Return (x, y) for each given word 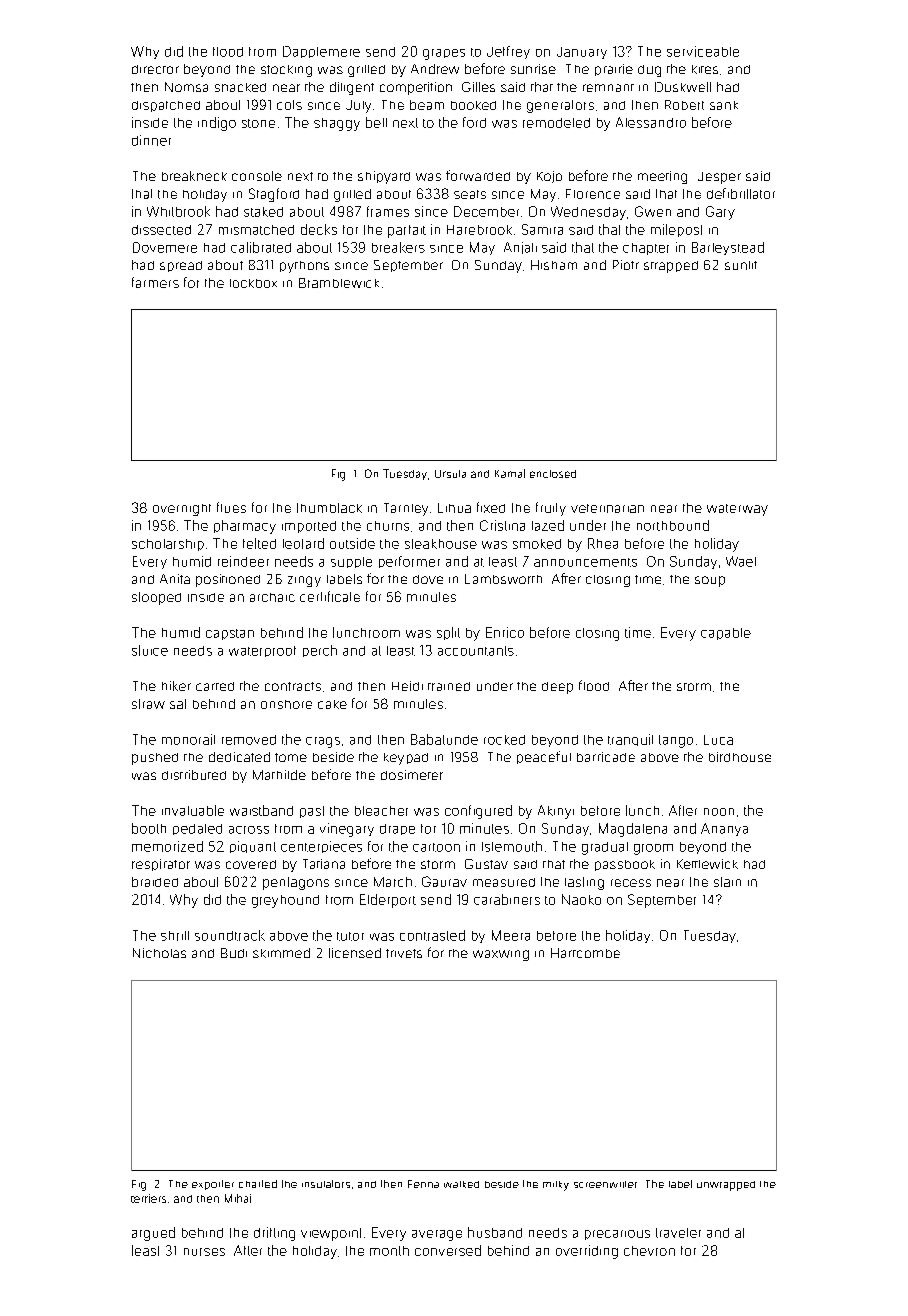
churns (388, 526)
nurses (204, 1252)
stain (727, 882)
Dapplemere (321, 52)
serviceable (703, 51)
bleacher (381, 811)
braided (155, 882)
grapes (444, 54)
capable (726, 634)
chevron (649, 1251)
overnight (182, 510)
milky (556, 1186)
